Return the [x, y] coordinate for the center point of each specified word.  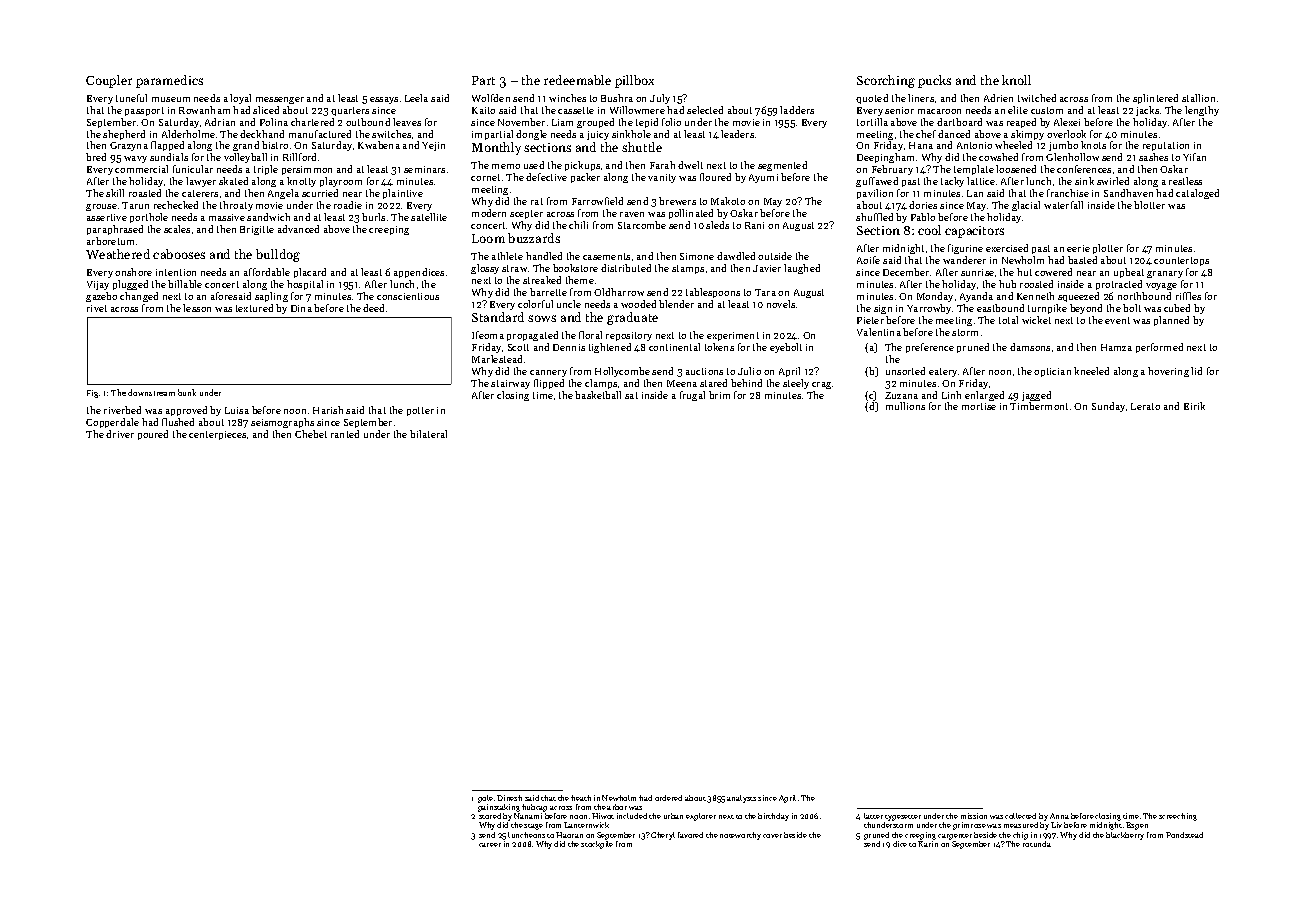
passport [144, 111]
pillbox [634, 81]
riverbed [122, 410]
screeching [1178, 817]
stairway [510, 384]
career [490, 845]
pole [485, 799]
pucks [934, 81]
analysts [741, 799]
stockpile [597, 845]
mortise [979, 406]
